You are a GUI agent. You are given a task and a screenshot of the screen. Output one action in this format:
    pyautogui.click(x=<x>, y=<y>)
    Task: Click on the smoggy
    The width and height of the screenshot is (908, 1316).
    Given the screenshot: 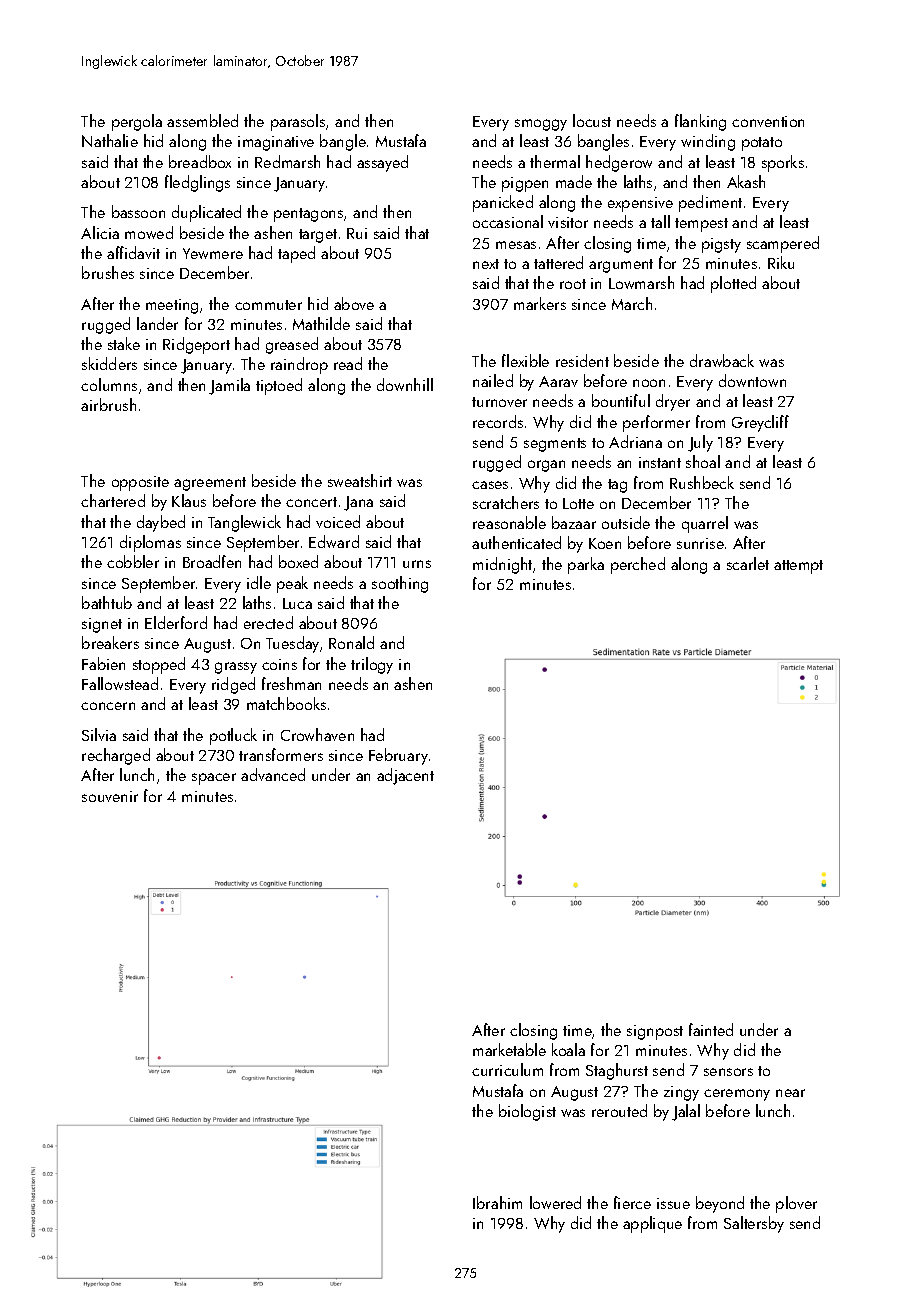 What is the action you would take?
    pyautogui.click(x=541, y=125)
